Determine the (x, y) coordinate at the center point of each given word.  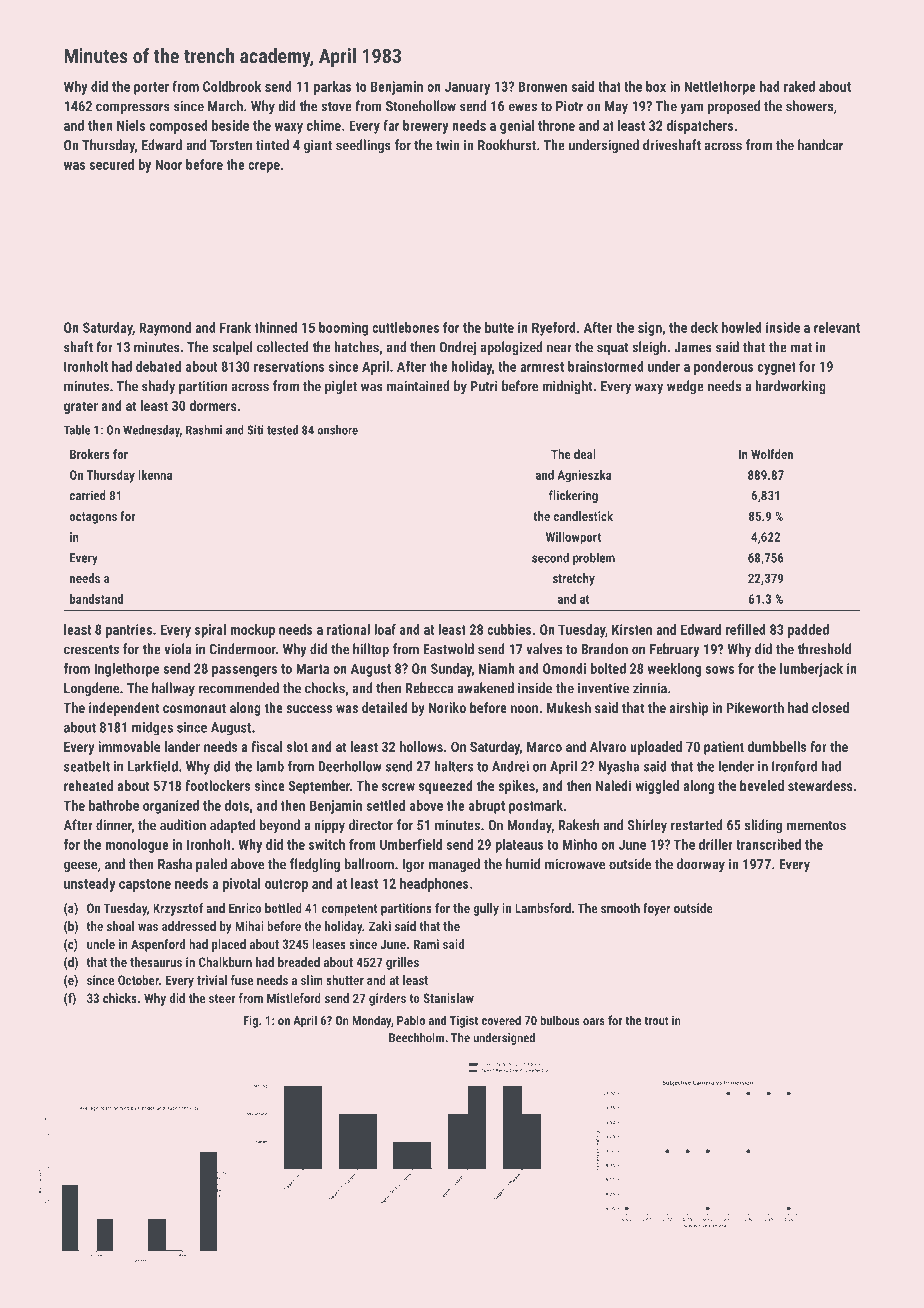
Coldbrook (232, 86)
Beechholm (416, 1038)
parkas (333, 88)
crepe (264, 167)
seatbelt (87, 766)
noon (524, 709)
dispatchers (700, 127)
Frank (235, 327)
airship (689, 709)
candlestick (583, 516)
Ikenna (155, 475)
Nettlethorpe (720, 88)
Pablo (411, 1020)
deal (585, 454)
